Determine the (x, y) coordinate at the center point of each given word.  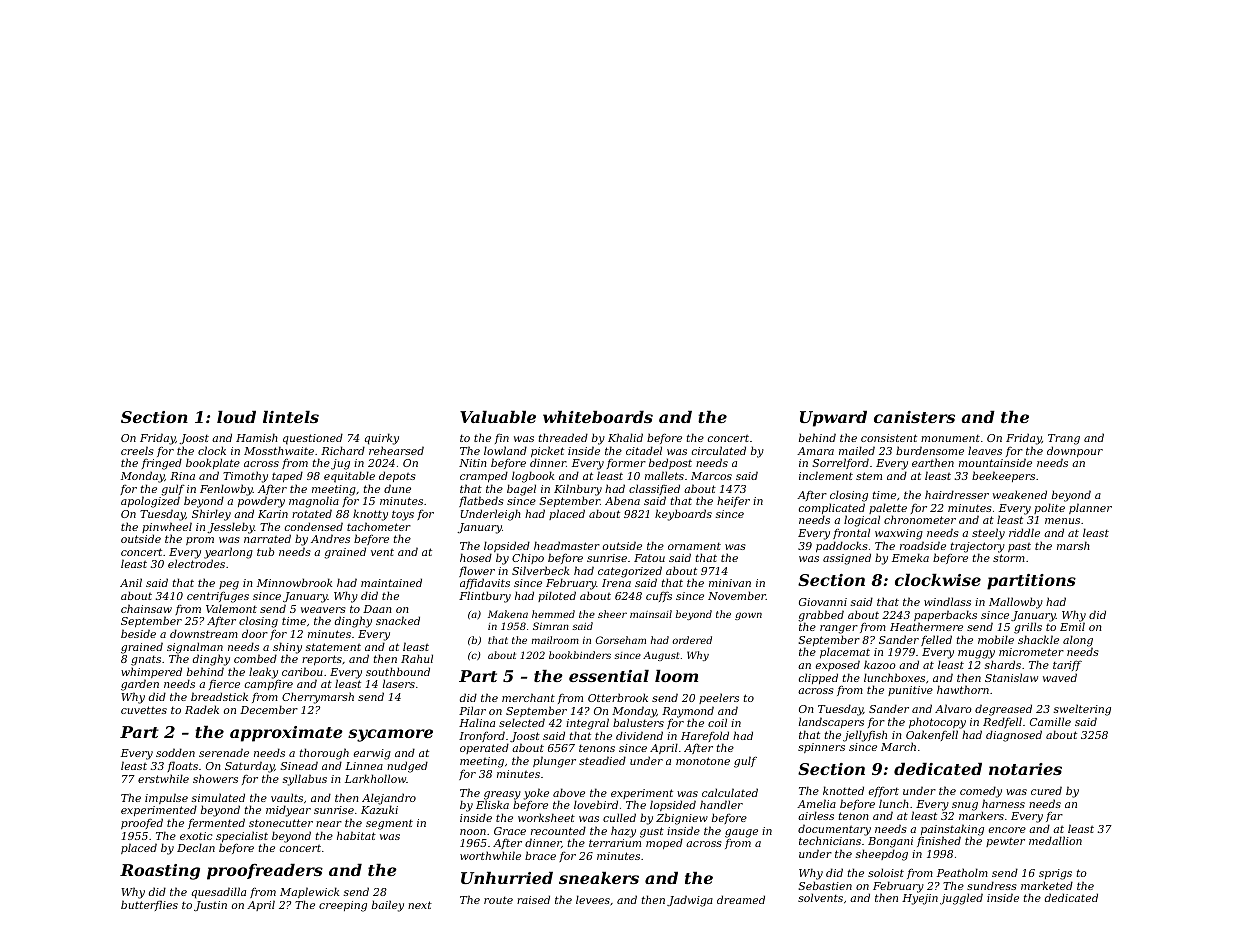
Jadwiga (690, 901)
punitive (910, 691)
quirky (381, 439)
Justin (210, 906)
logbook (533, 477)
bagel (521, 490)
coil (717, 722)
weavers (323, 610)
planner (1090, 508)
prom (200, 541)
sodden (175, 752)
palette (888, 508)
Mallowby (1016, 603)
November (737, 595)
